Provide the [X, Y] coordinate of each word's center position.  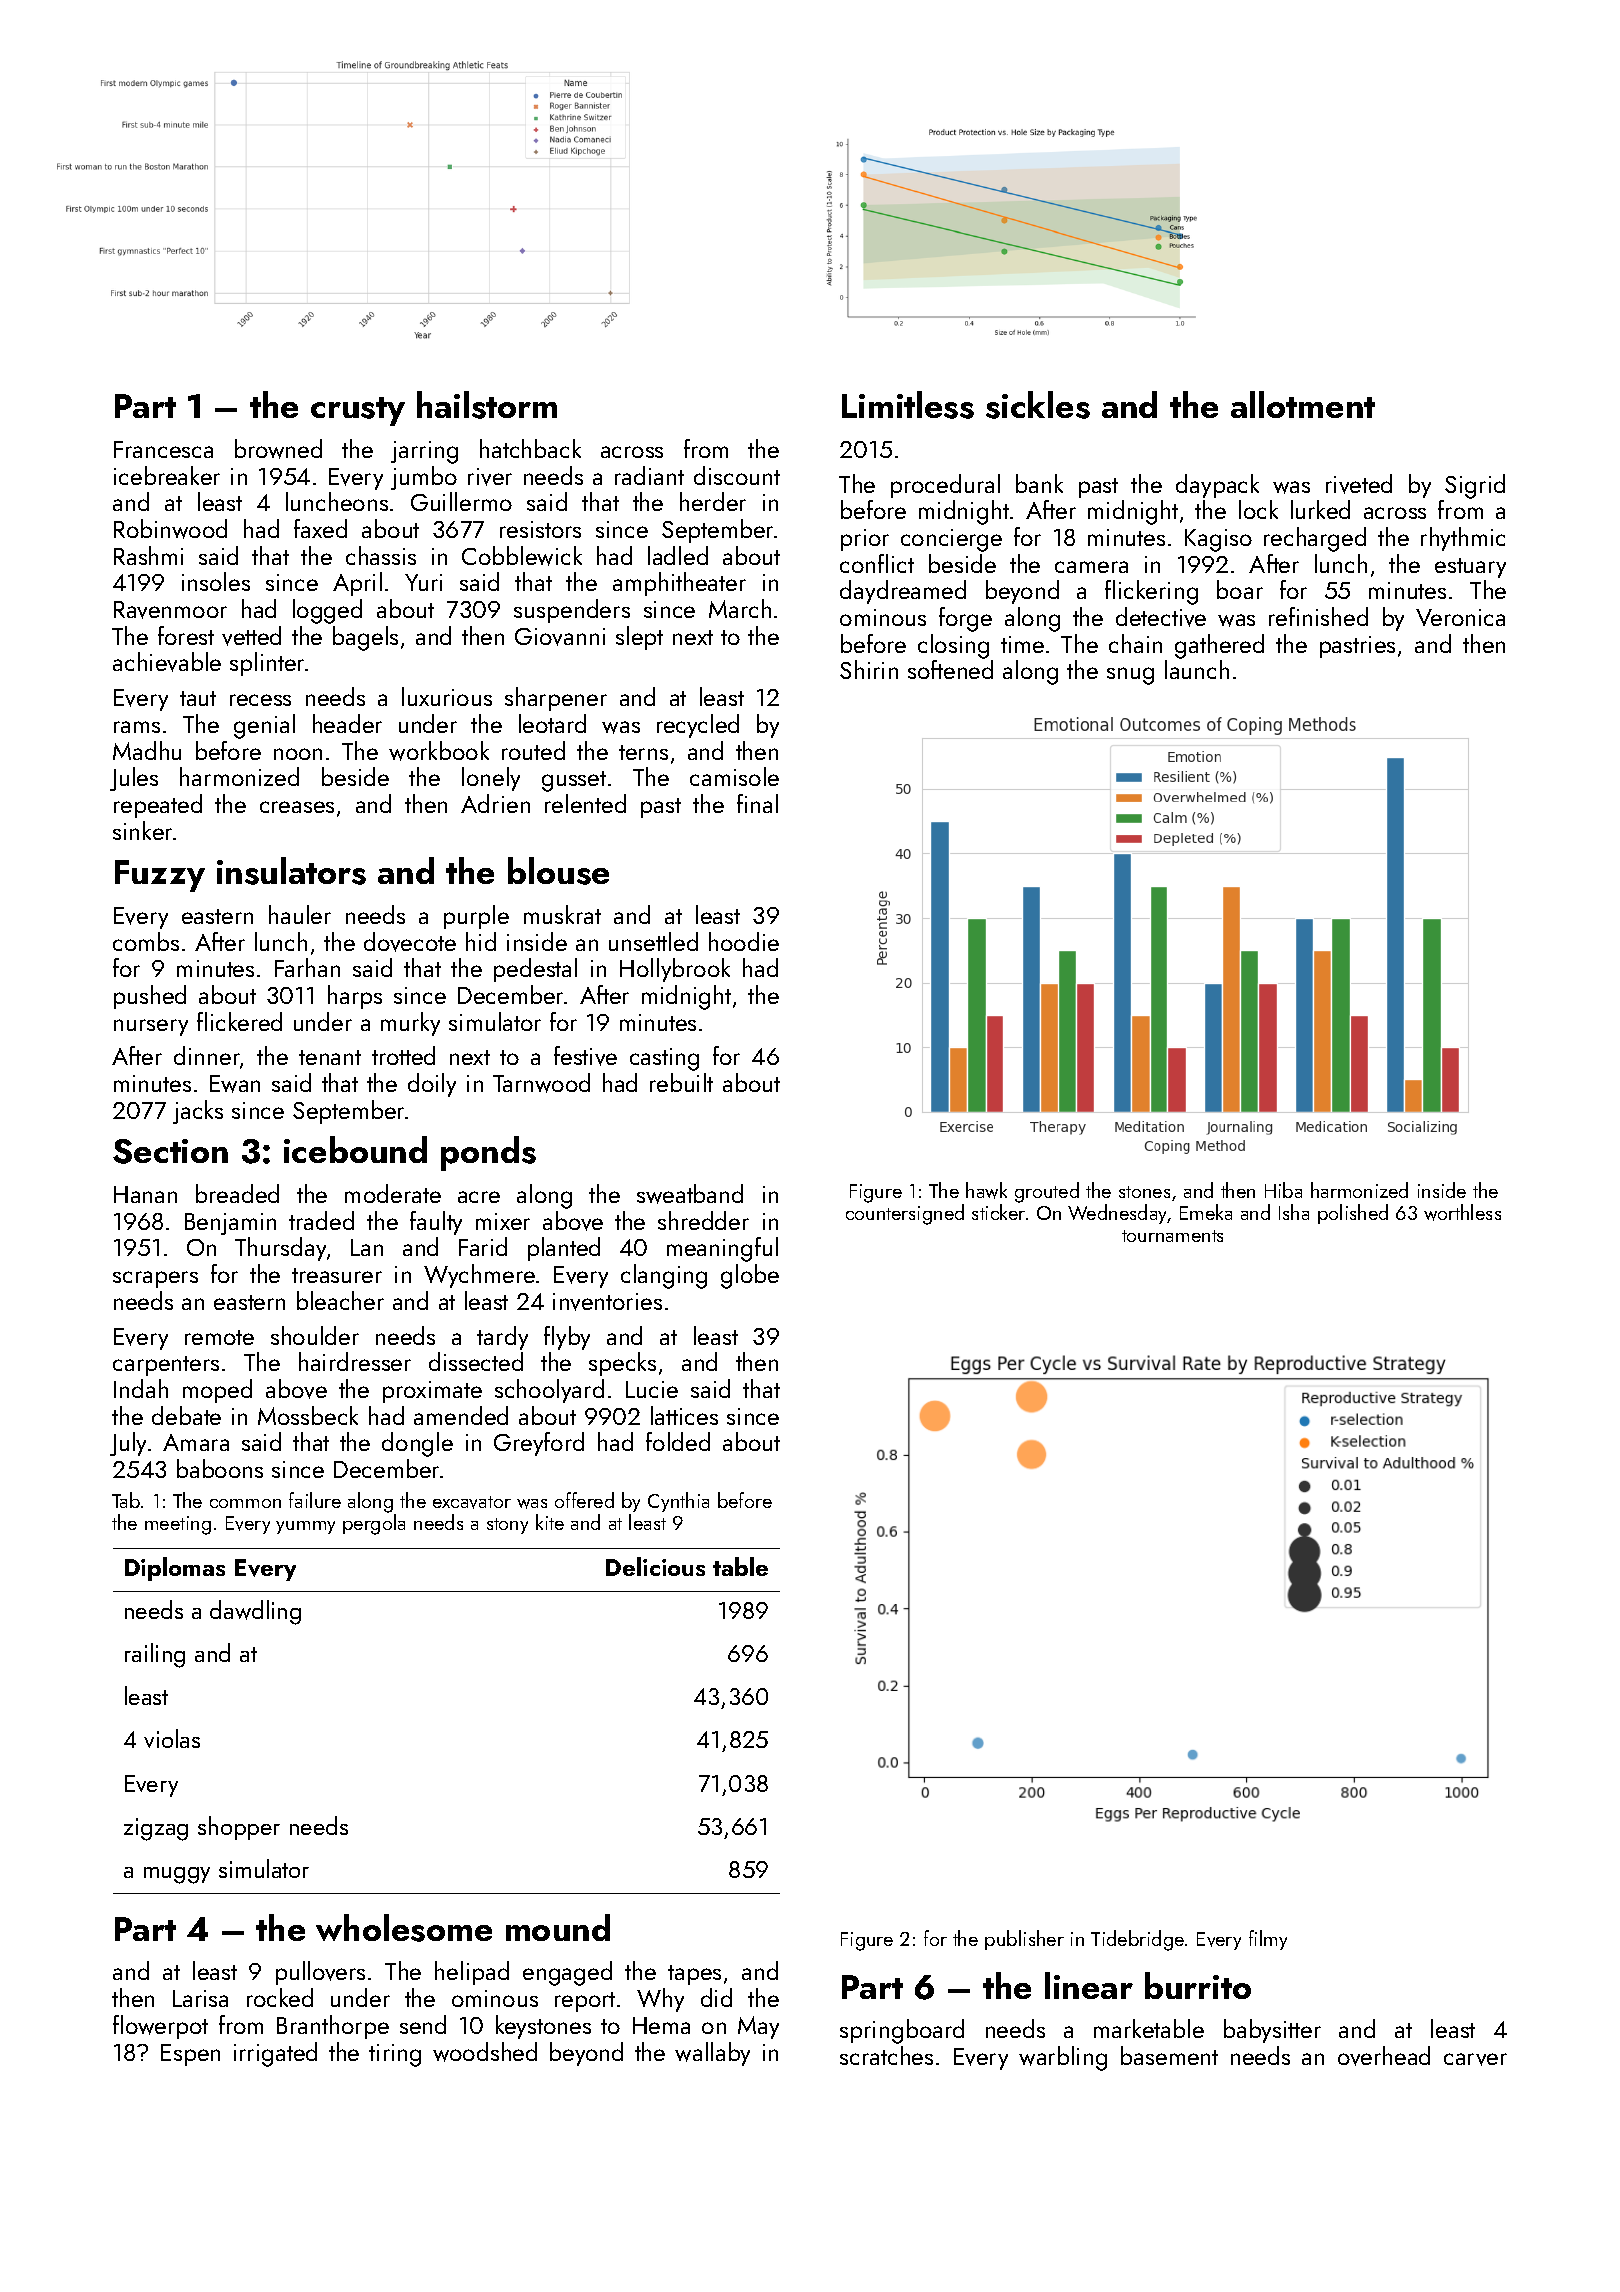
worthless [1462, 1212]
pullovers [320, 1973]
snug [1130, 676]
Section [170, 1151]
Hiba [1283, 1190]
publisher [1024, 1940]
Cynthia [678, 1502]
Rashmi [148, 555]
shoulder [315, 1335]
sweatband [690, 1194]
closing [953, 646]
